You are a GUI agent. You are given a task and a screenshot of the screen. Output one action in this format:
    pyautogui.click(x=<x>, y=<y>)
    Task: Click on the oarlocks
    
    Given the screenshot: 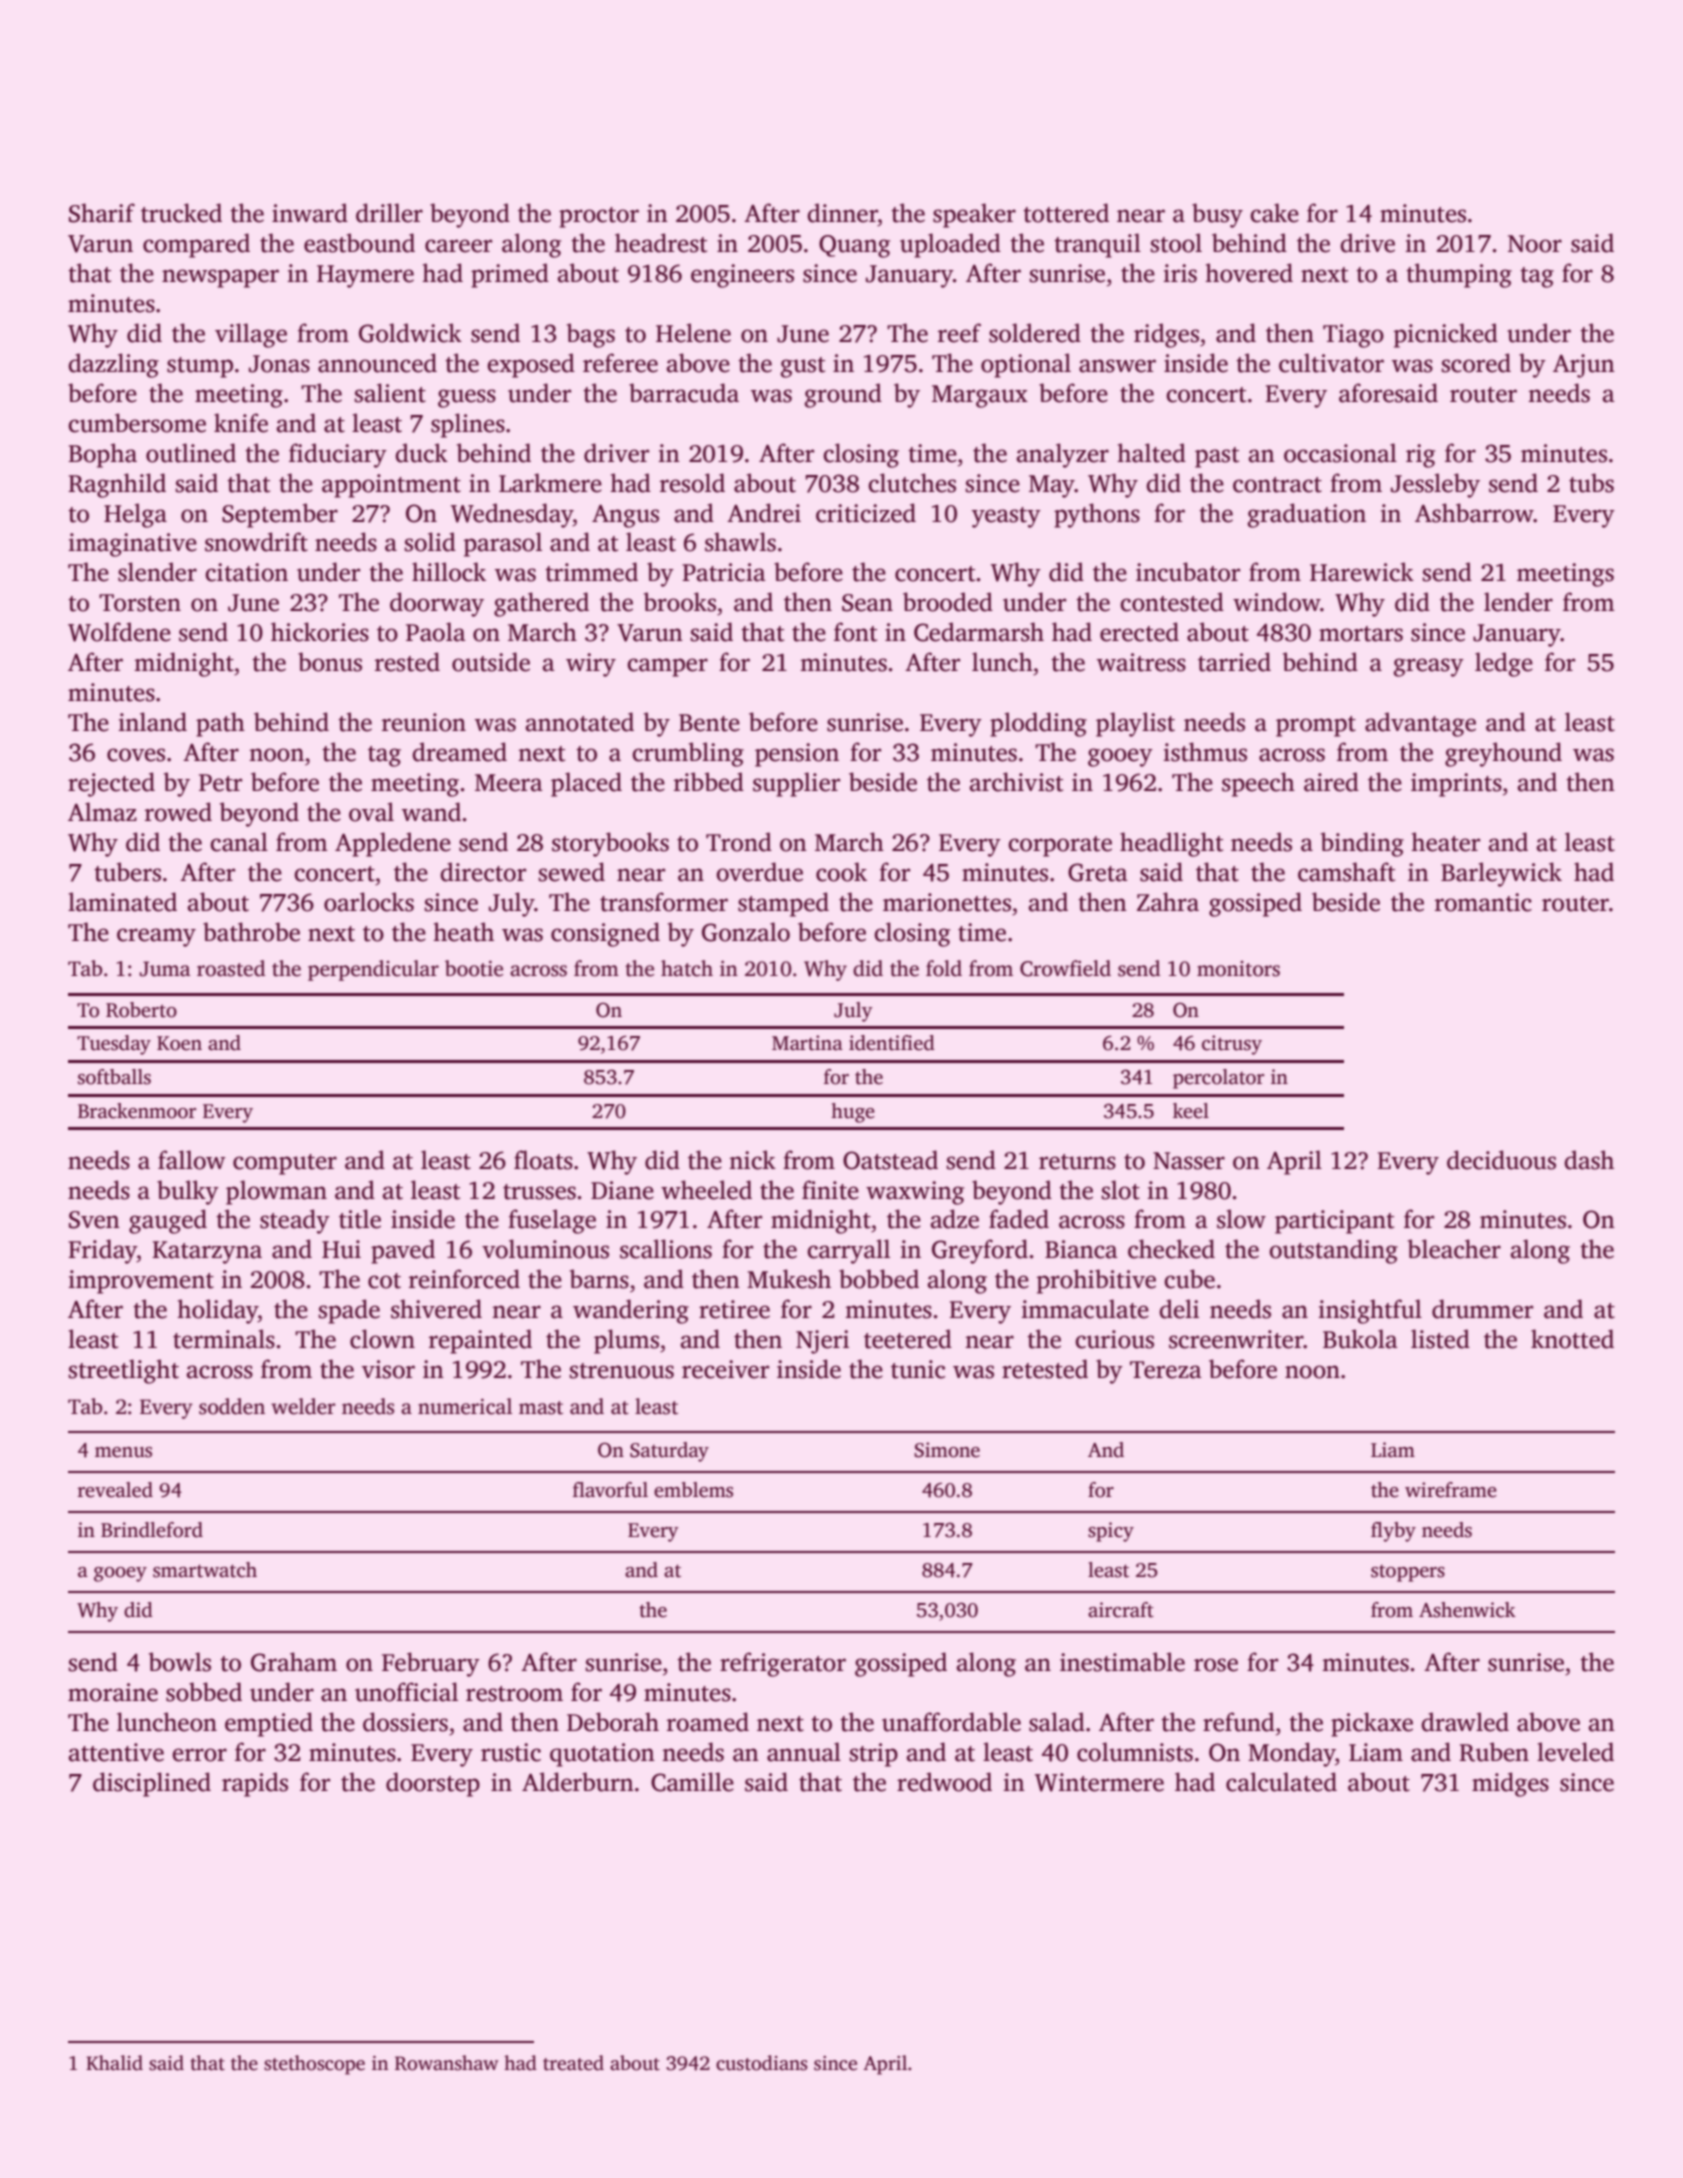 What is the action you would take?
    pyautogui.click(x=369, y=902)
